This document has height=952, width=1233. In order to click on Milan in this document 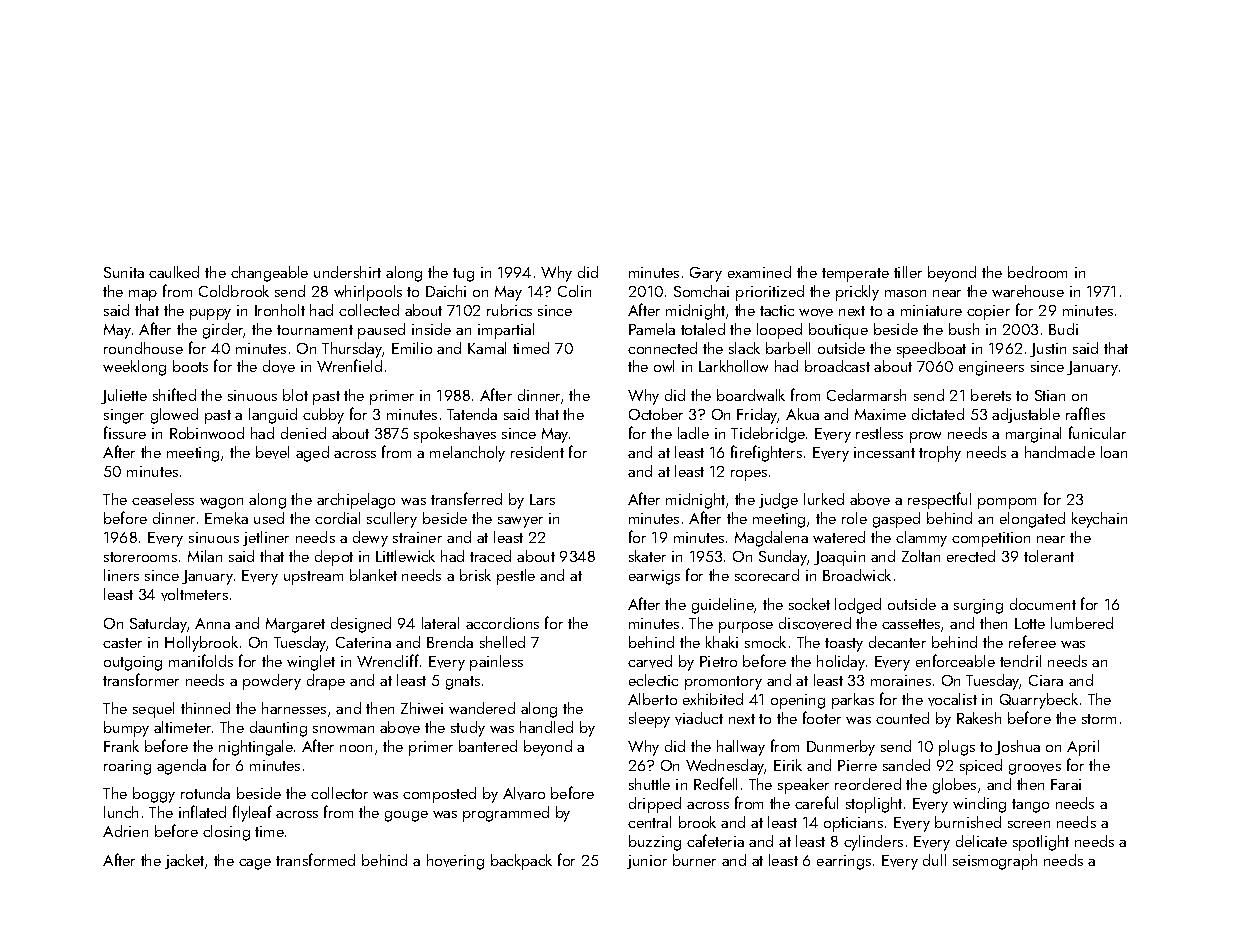, I will do `click(205, 556)`.
